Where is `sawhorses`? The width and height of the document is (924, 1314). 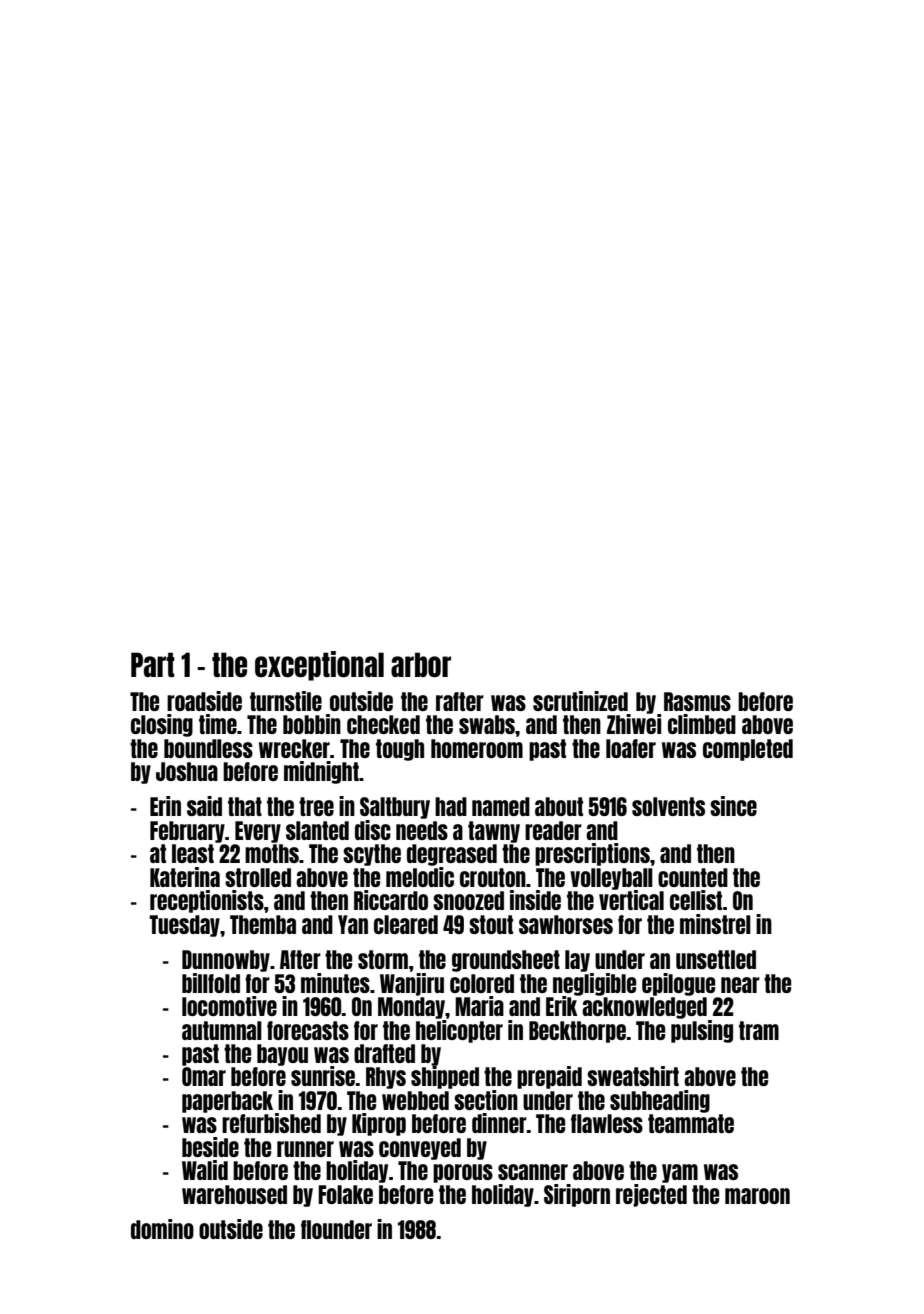 sawhorses is located at coordinates (566, 924).
